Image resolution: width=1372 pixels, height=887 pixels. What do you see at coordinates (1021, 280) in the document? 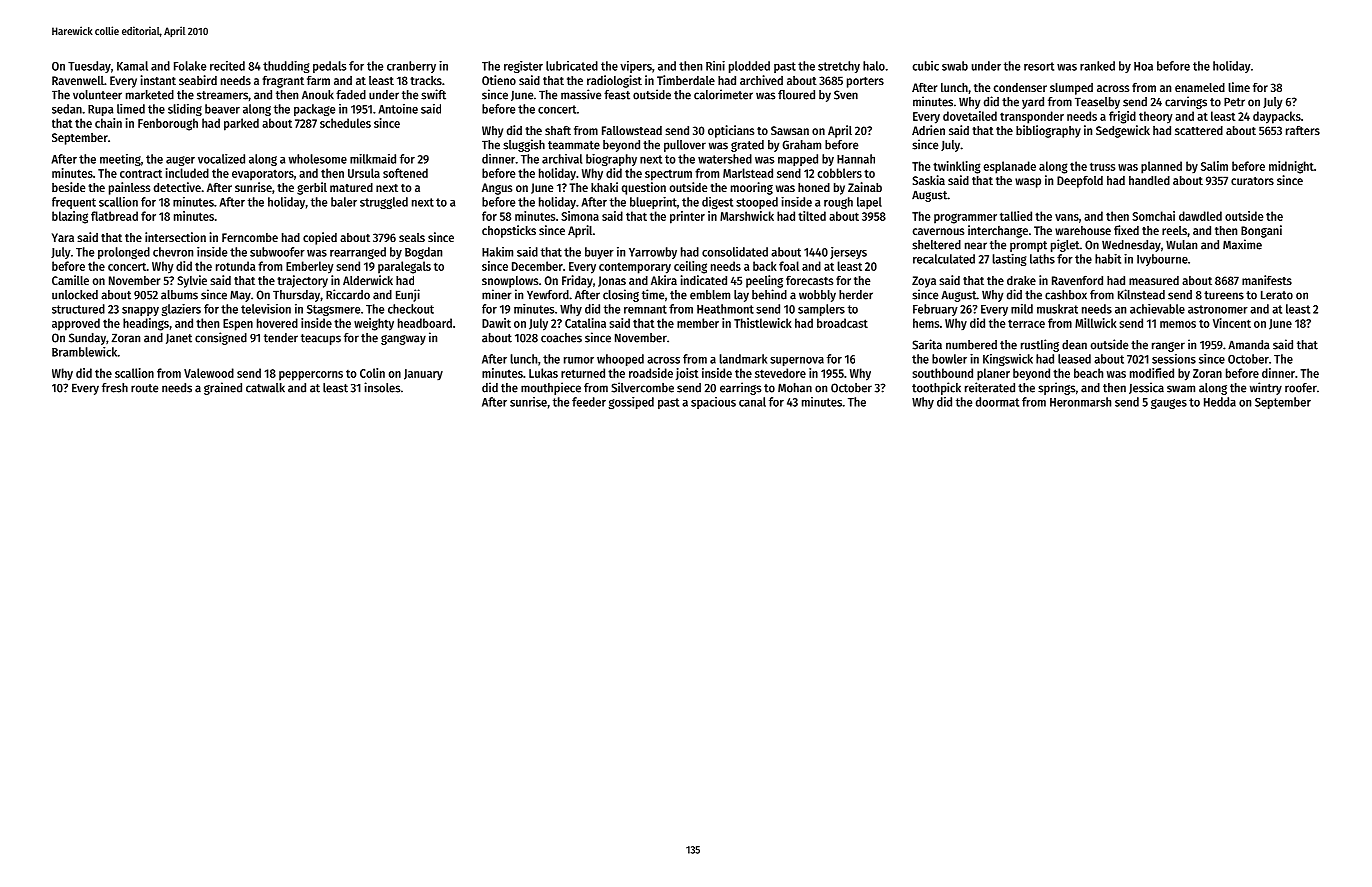
I see `drake` at bounding box center [1021, 280].
